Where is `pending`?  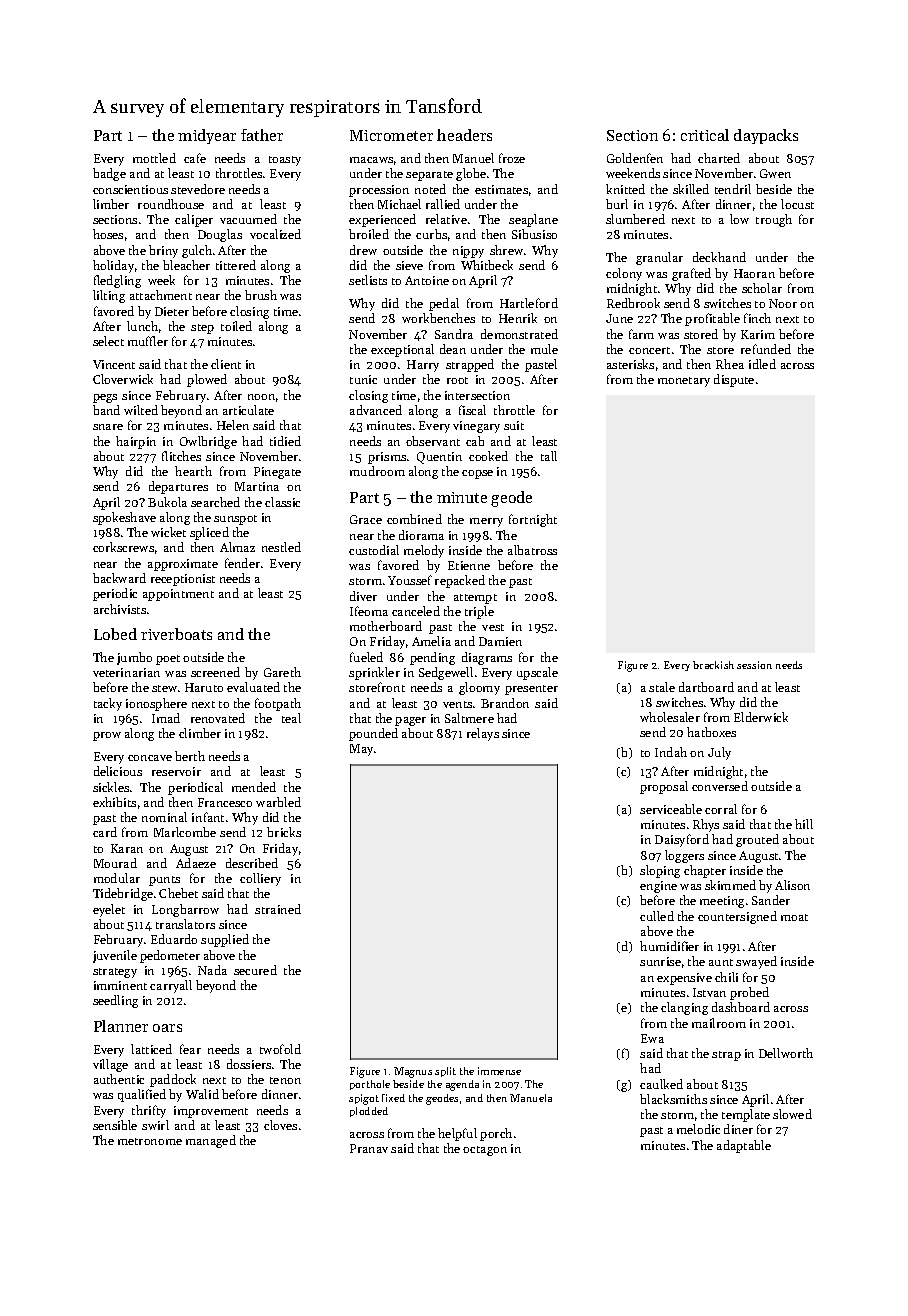
pending is located at coordinates (432, 658).
